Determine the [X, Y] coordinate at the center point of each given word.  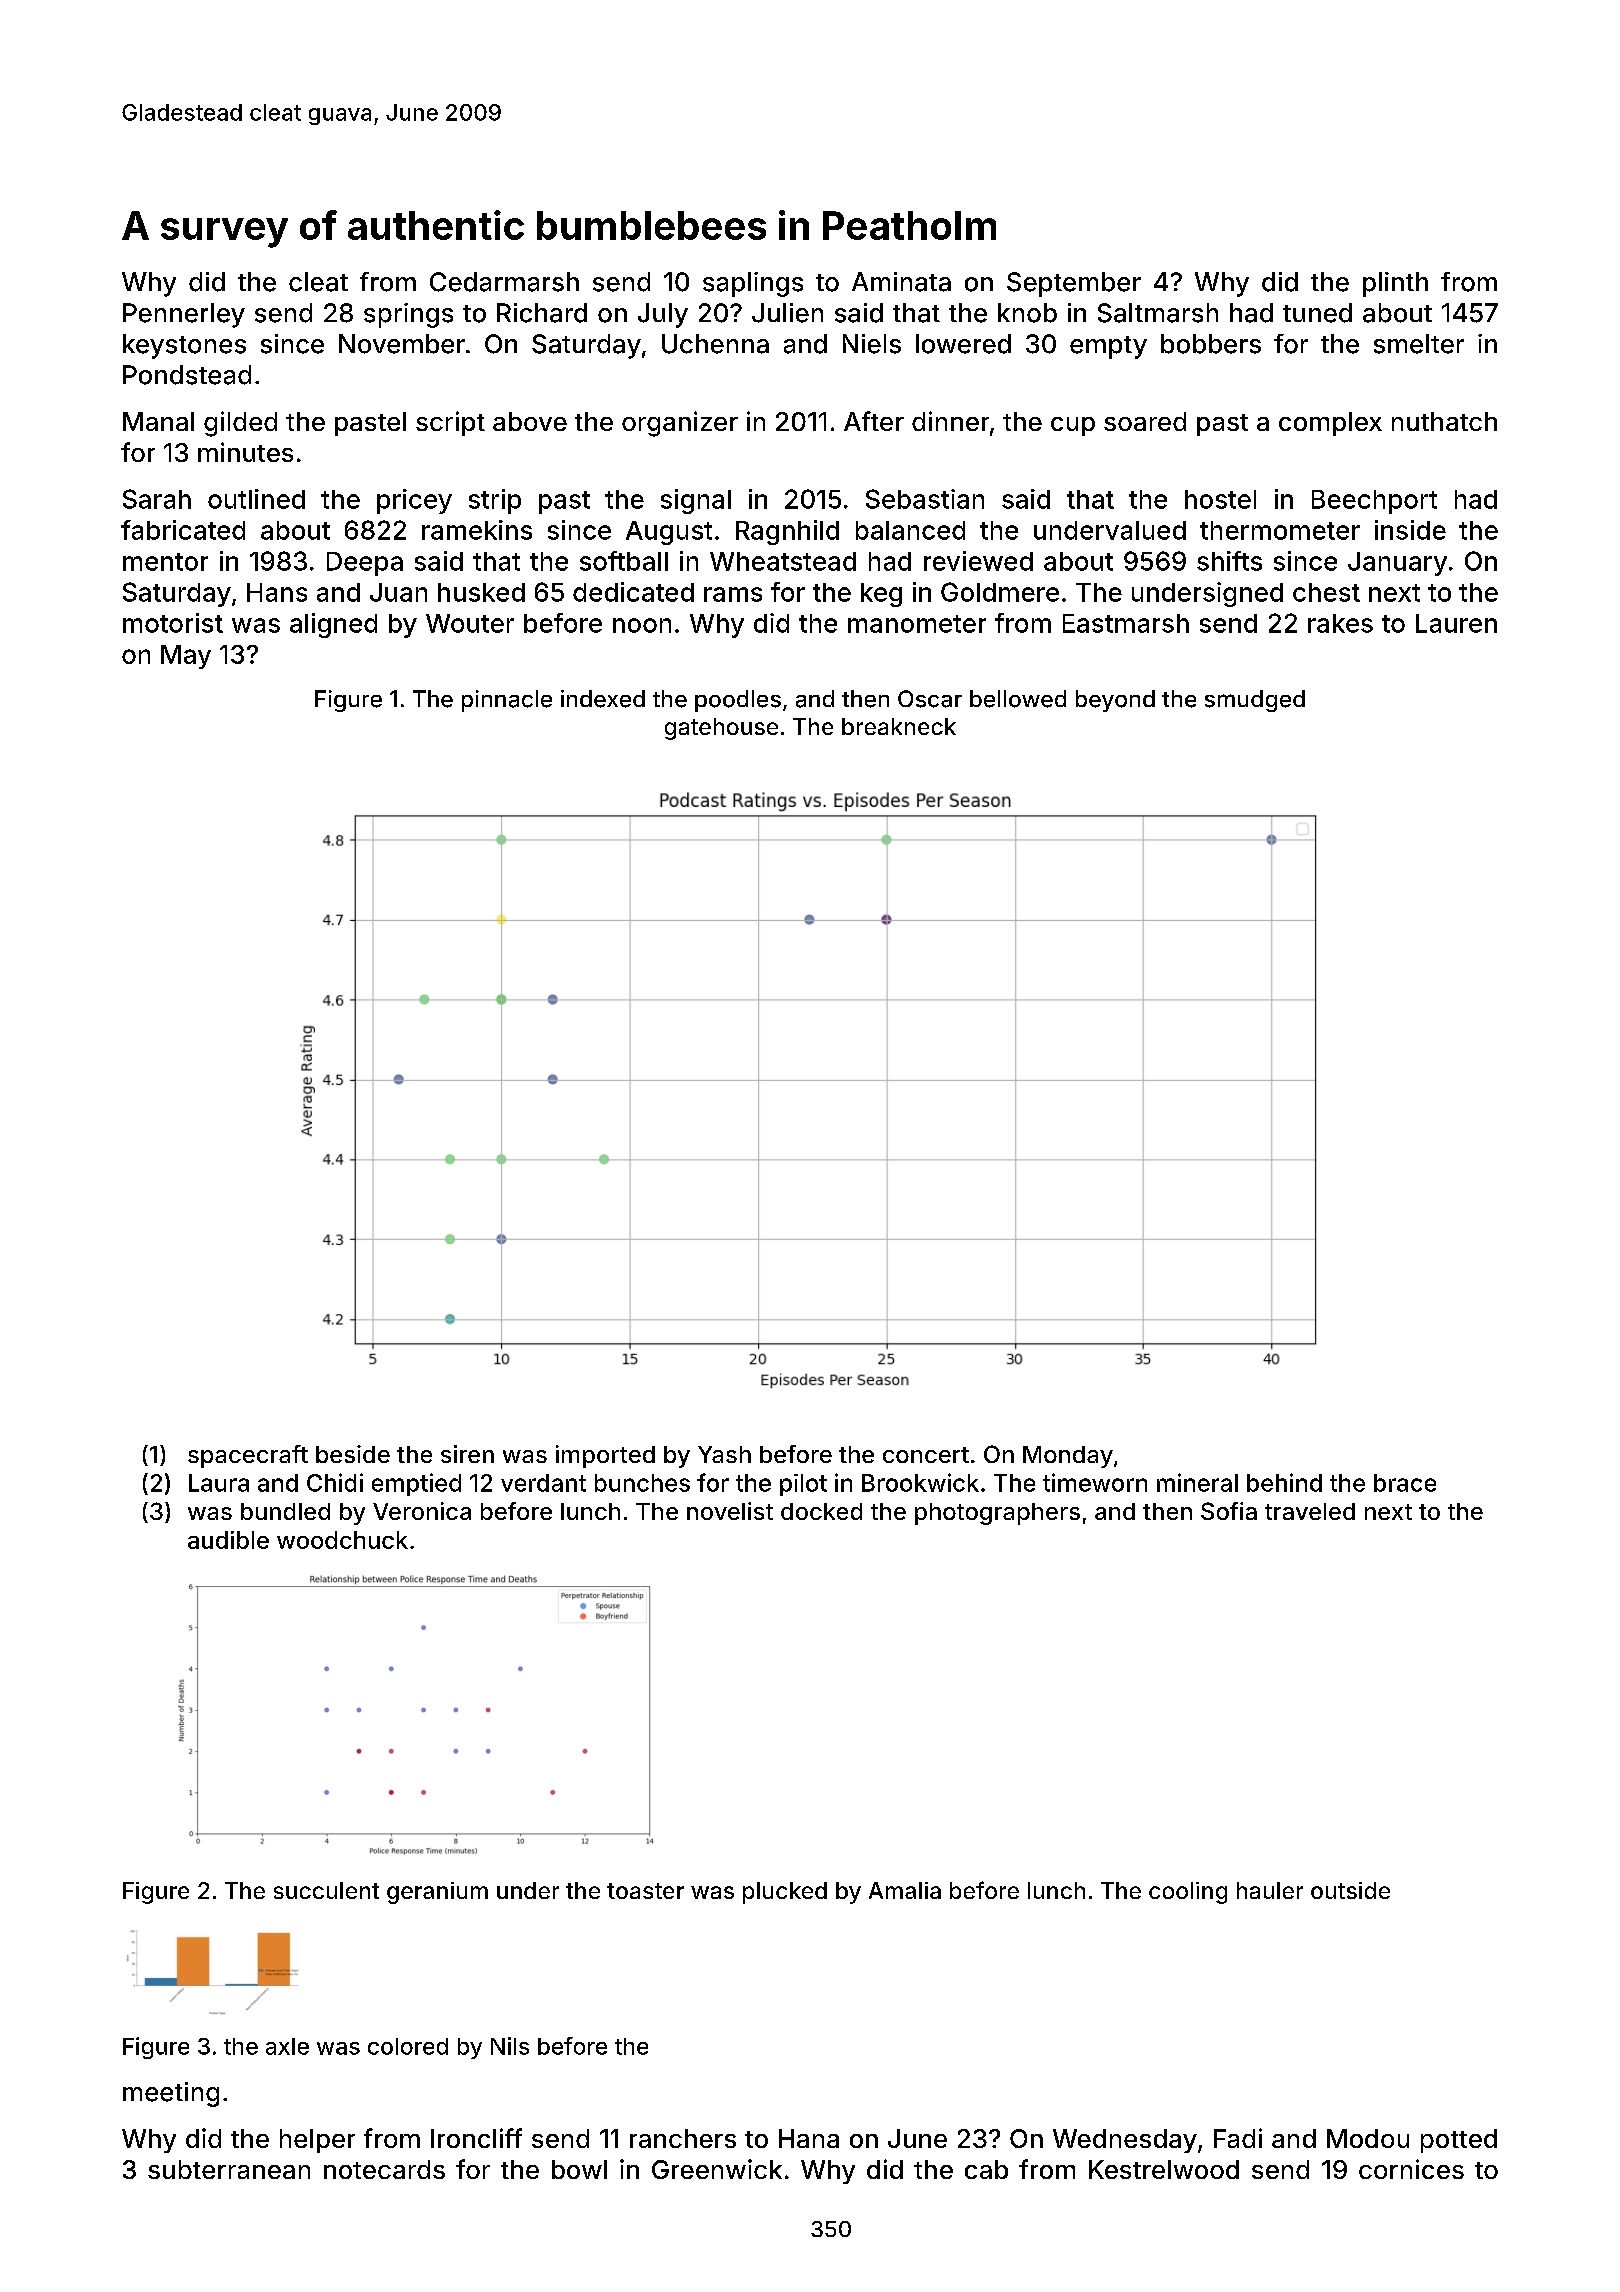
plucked [785, 1893]
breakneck [899, 726]
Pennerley [184, 315]
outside [1350, 1890]
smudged [1255, 701]
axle [287, 2046]
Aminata [901, 282]
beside [353, 1454]
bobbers [1211, 344]
